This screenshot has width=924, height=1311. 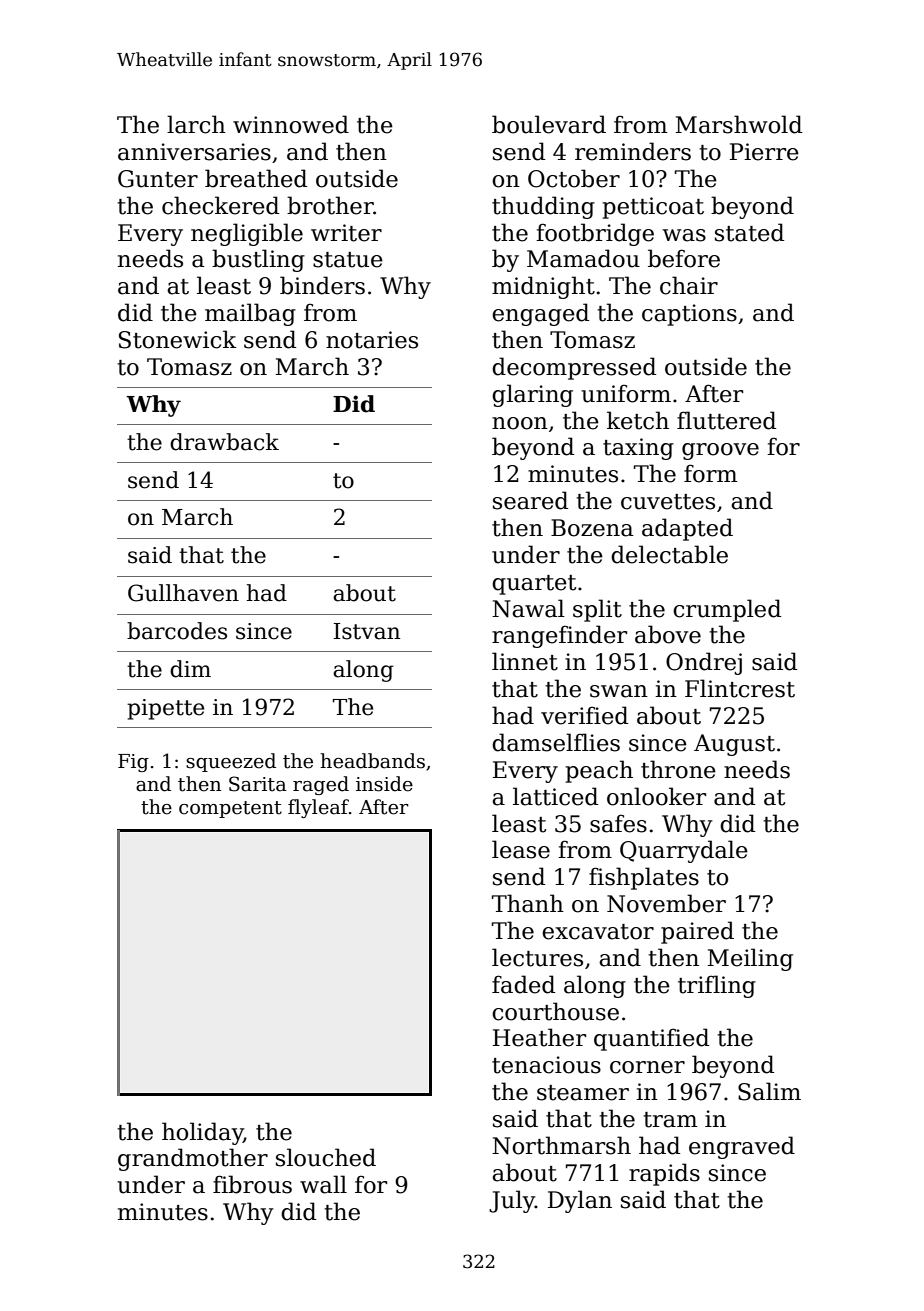 I want to click on November, so click(x=666, y=903).
